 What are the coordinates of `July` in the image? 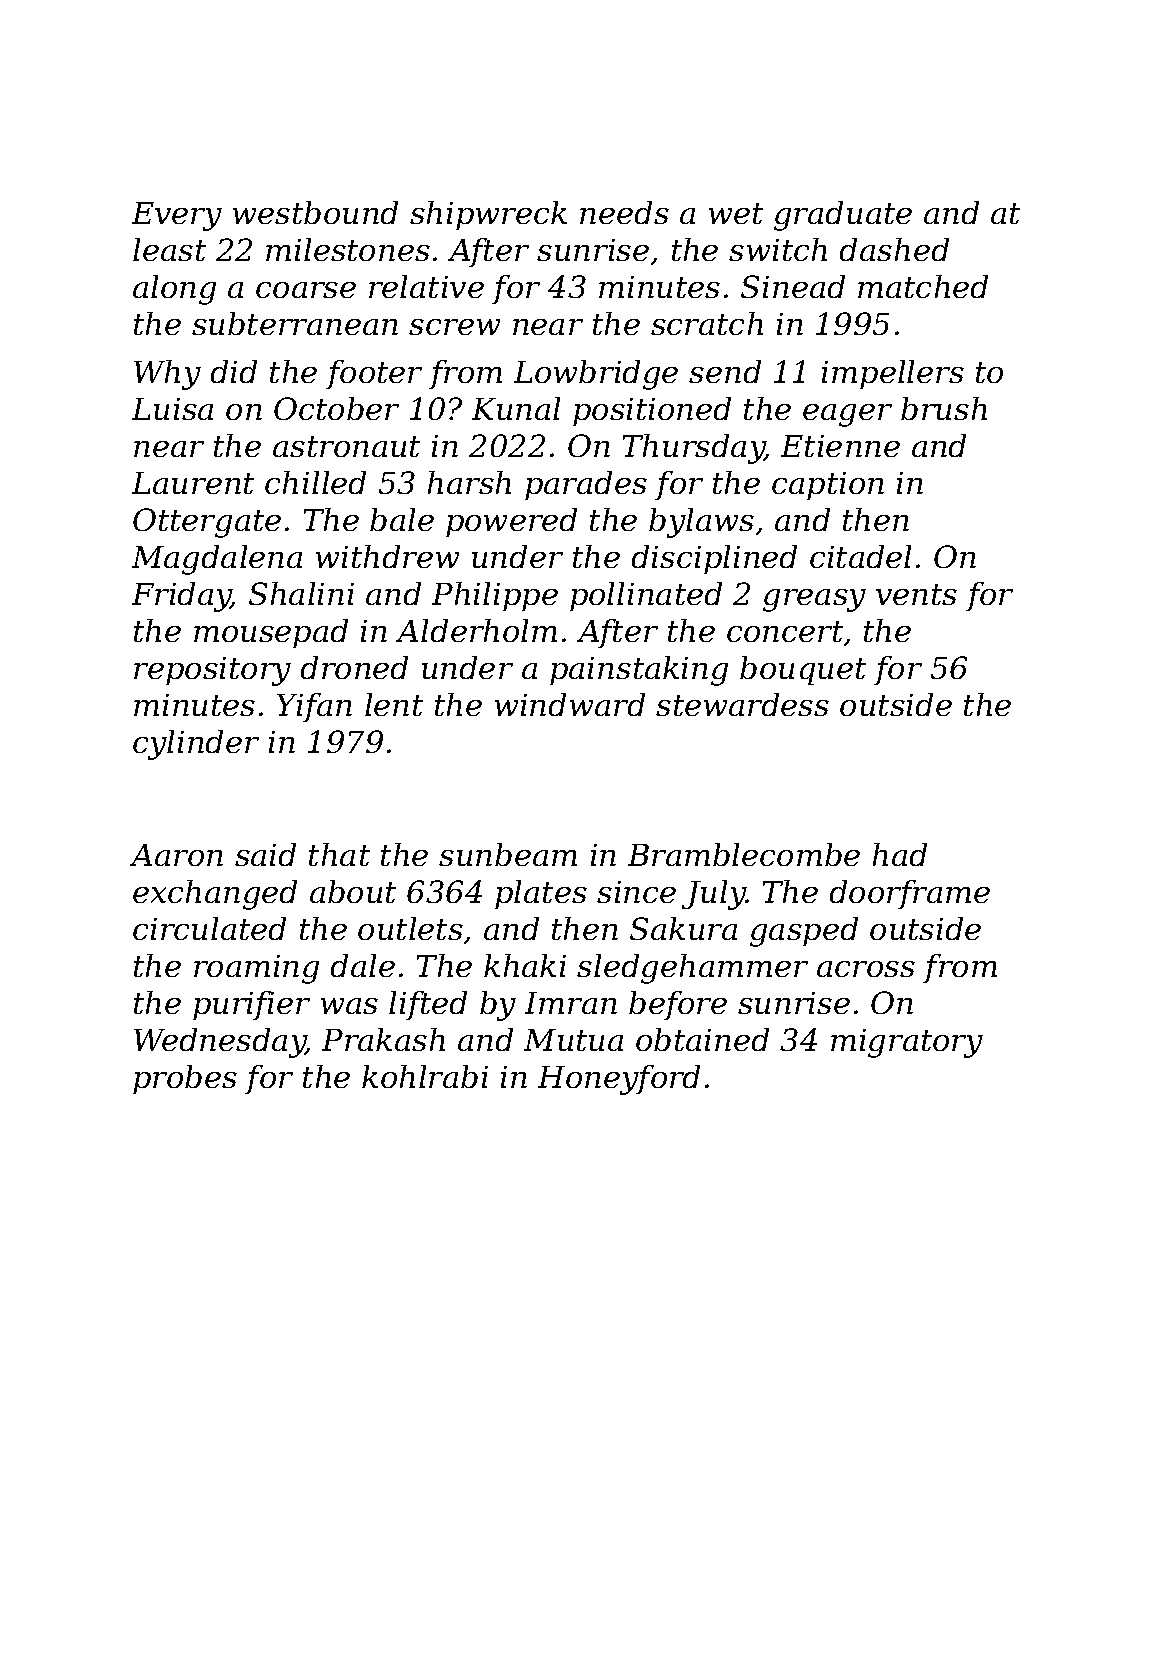 It's located at (714, 895).
